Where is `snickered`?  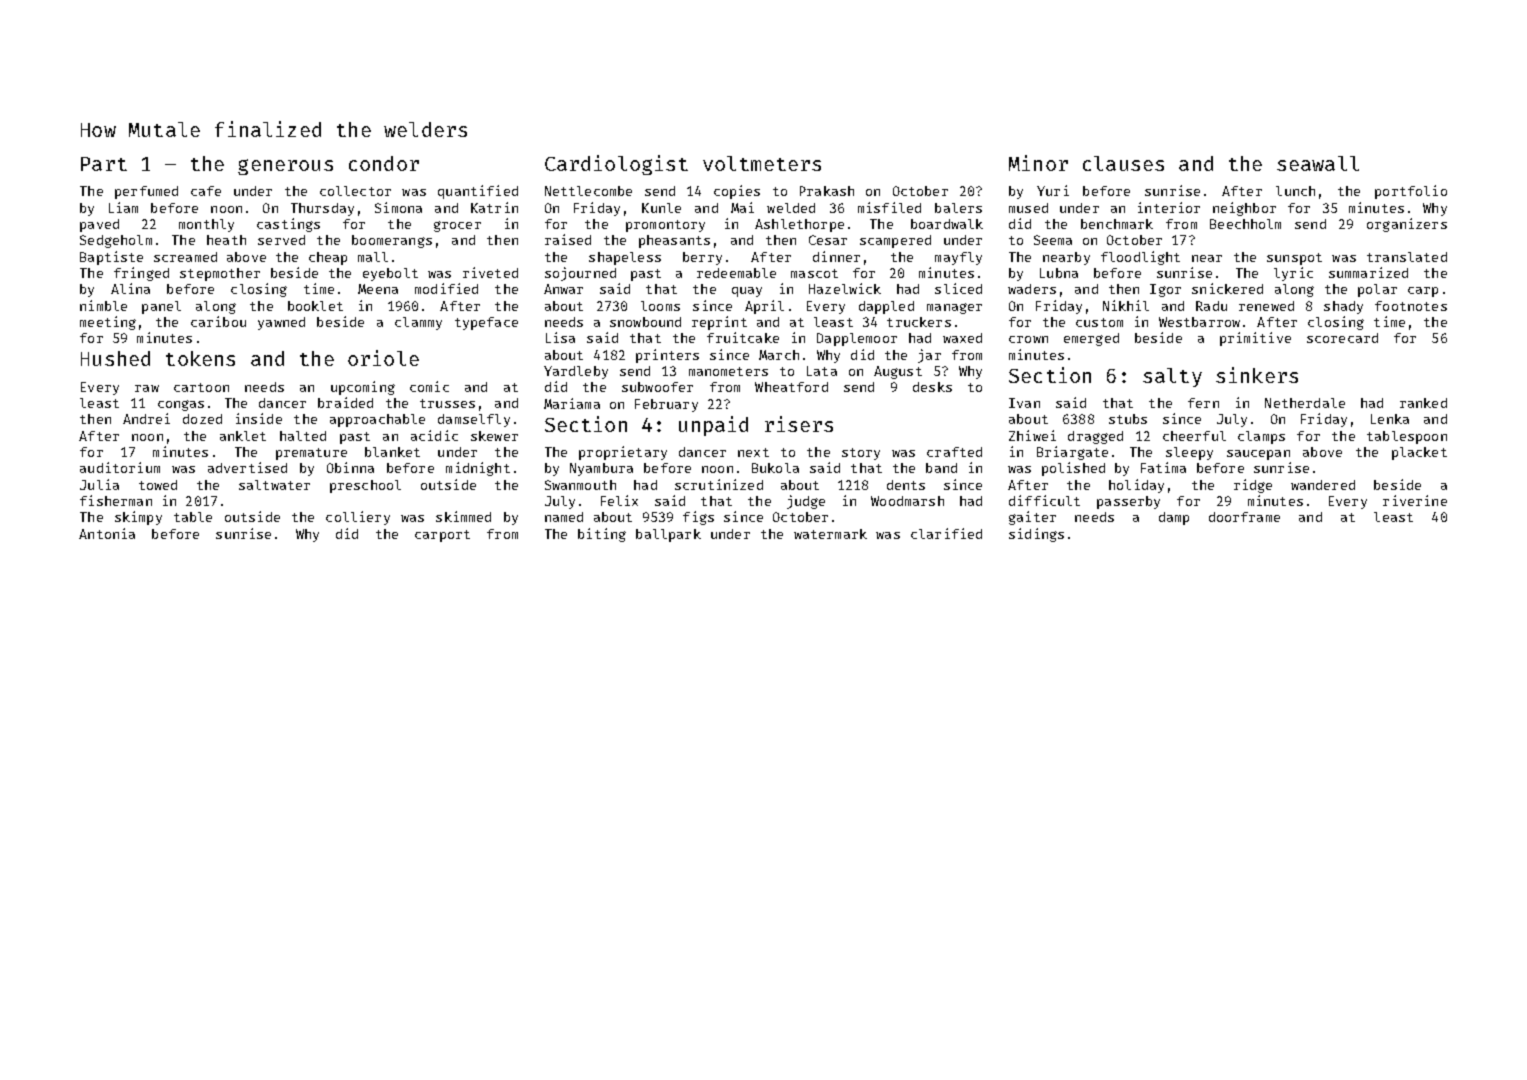 snickered is located at coordinates (1227, 288).
